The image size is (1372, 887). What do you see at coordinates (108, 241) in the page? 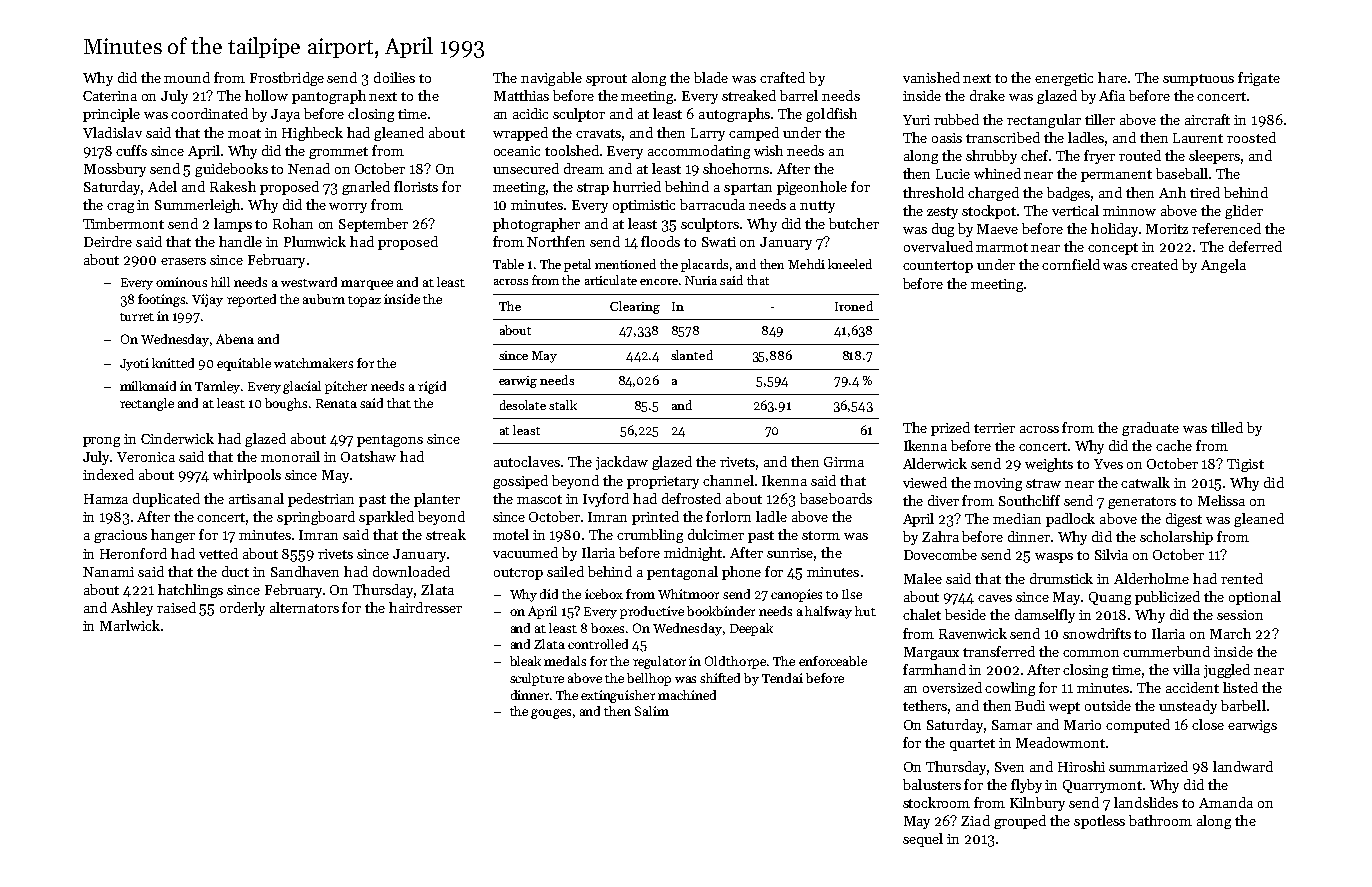
I see `Deirdre` at bounding box center [108, 241].
